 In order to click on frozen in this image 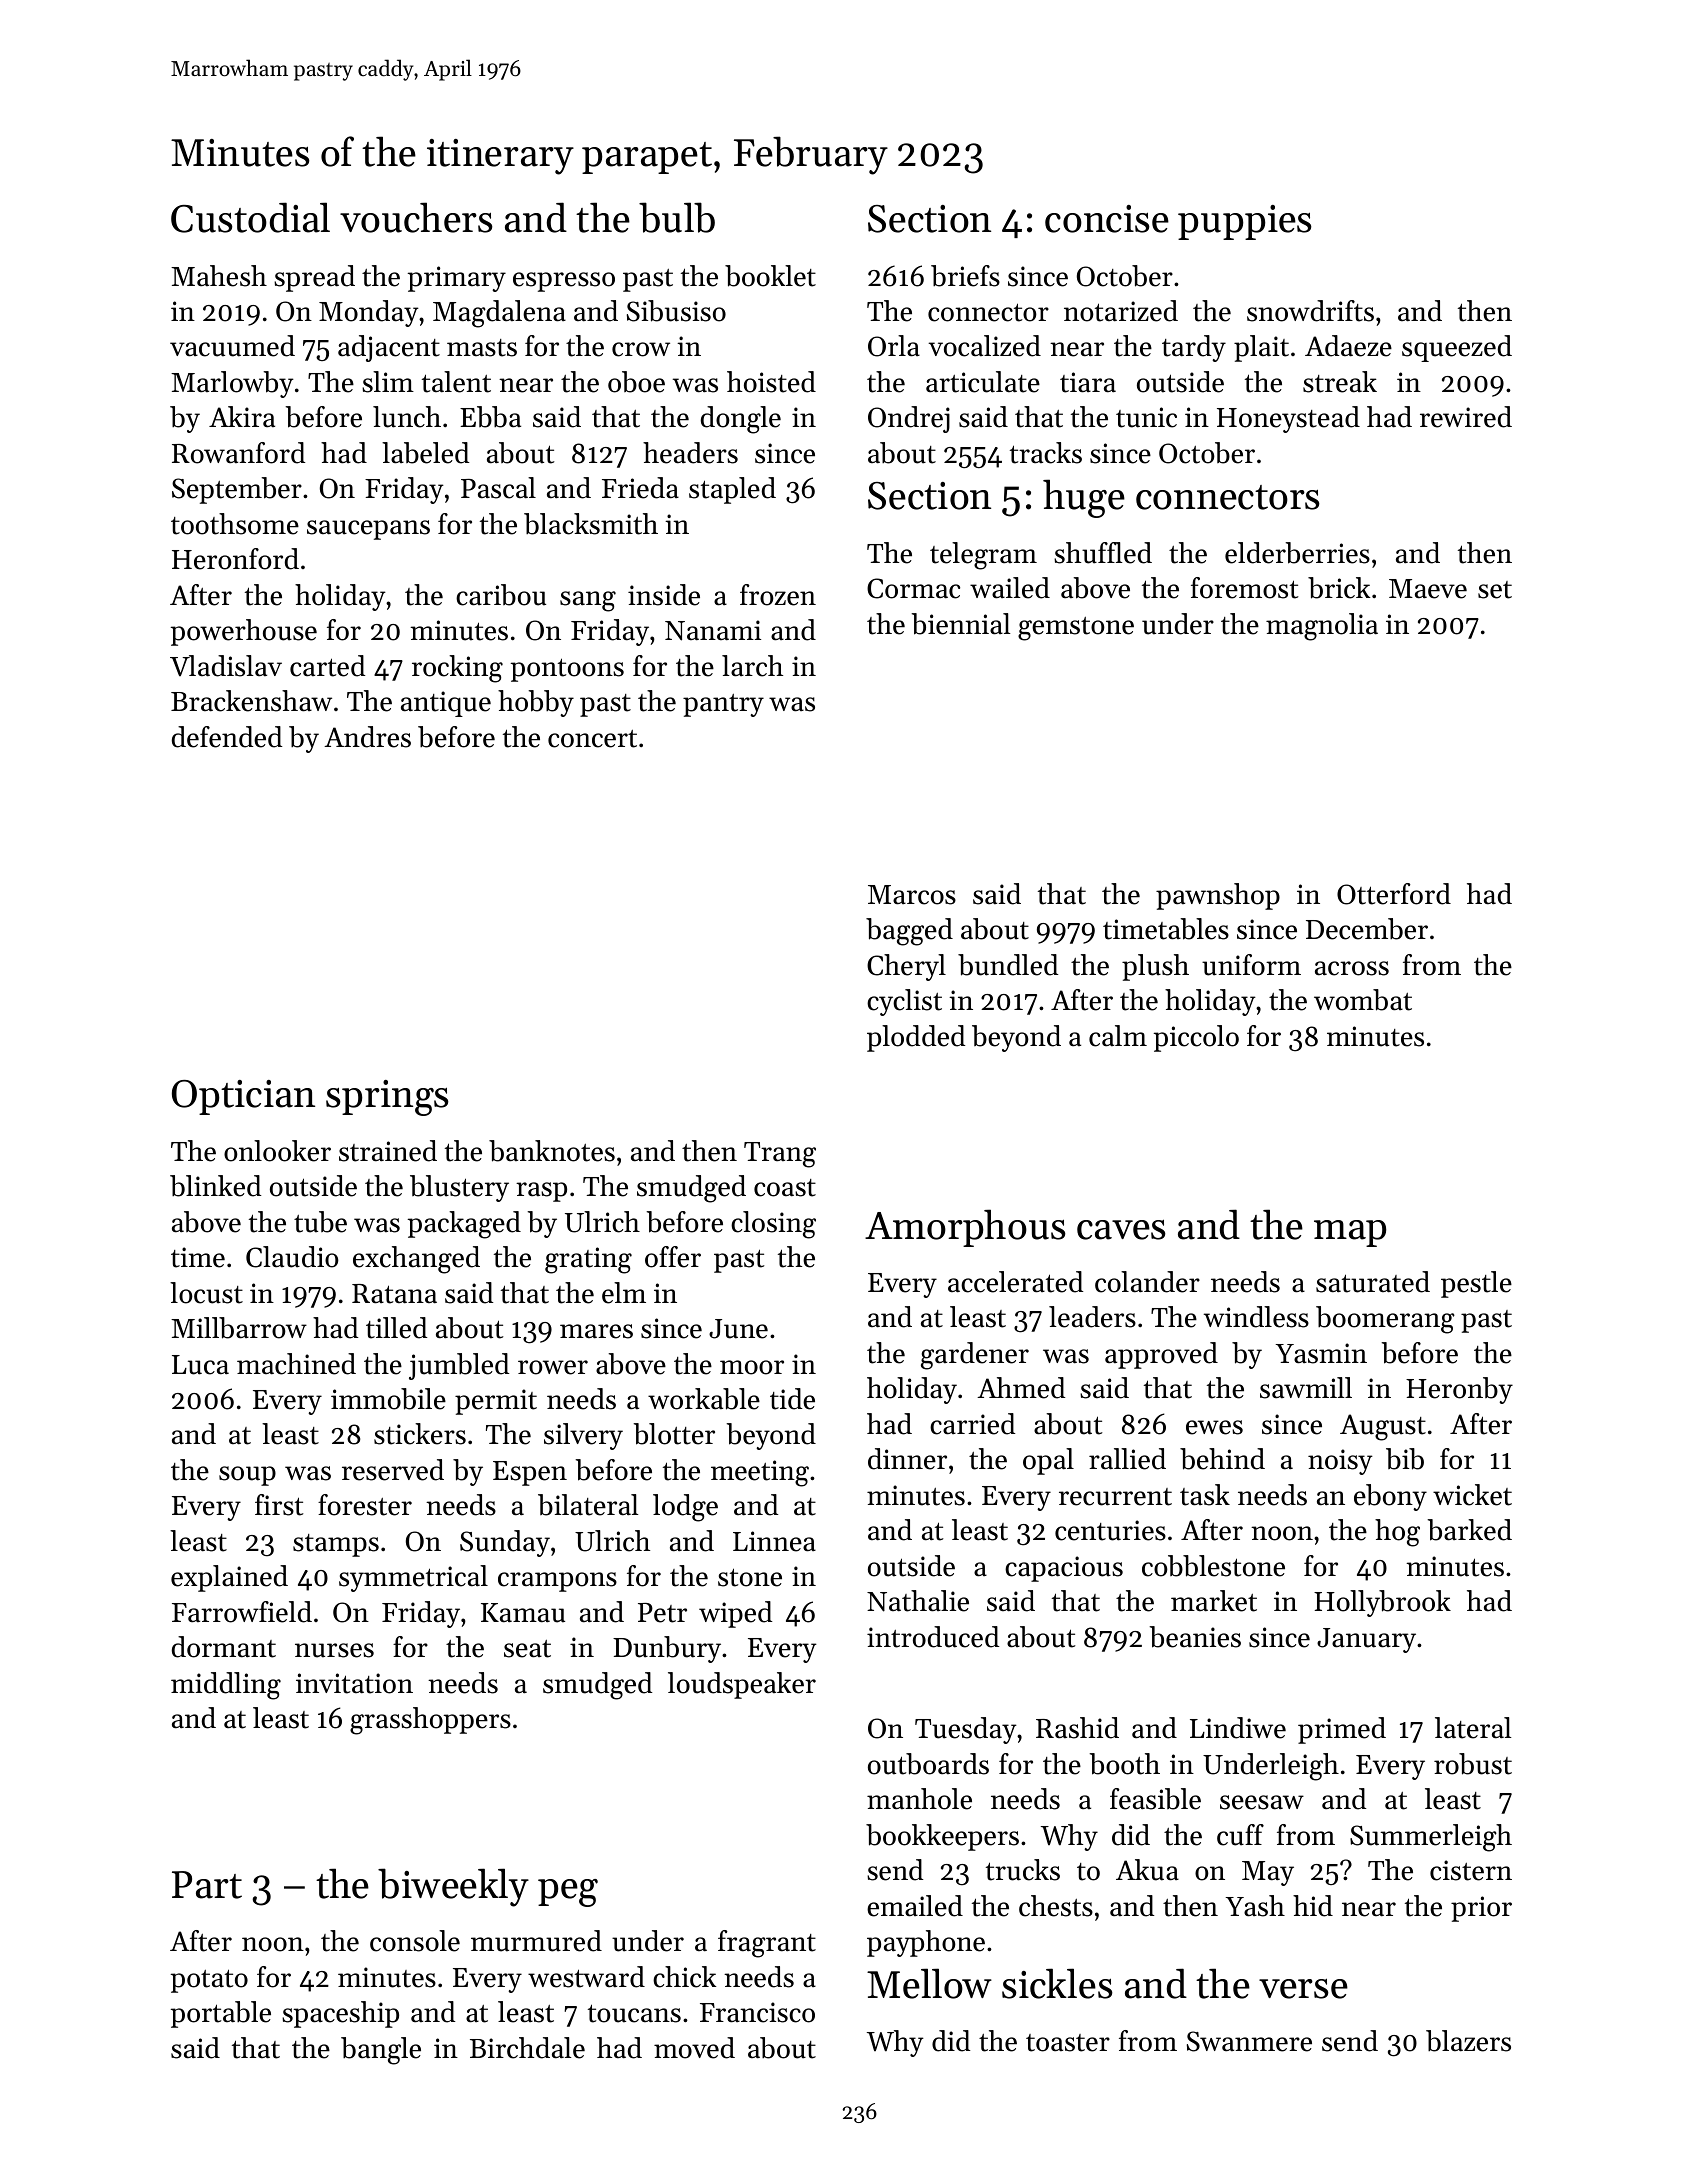, I will do `click(778, 595)`.
